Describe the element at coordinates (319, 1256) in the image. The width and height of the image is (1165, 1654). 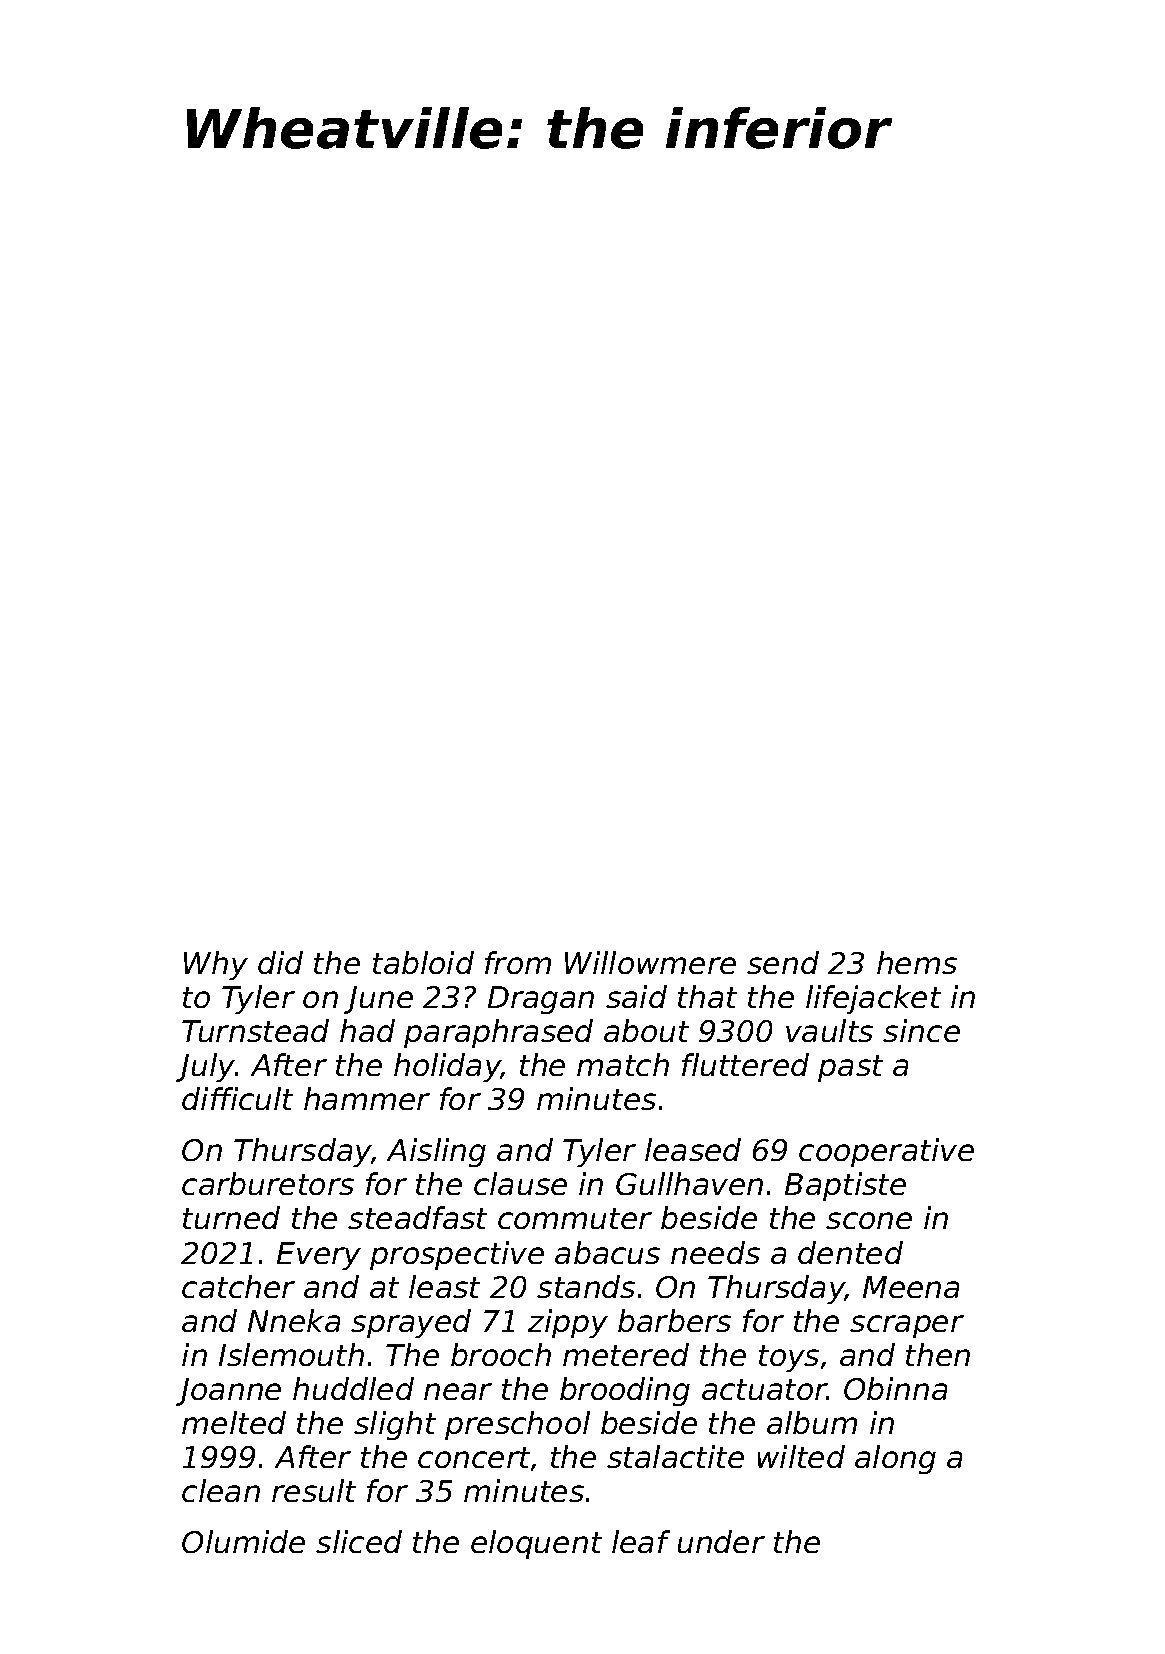
I see `Every` at that location.
